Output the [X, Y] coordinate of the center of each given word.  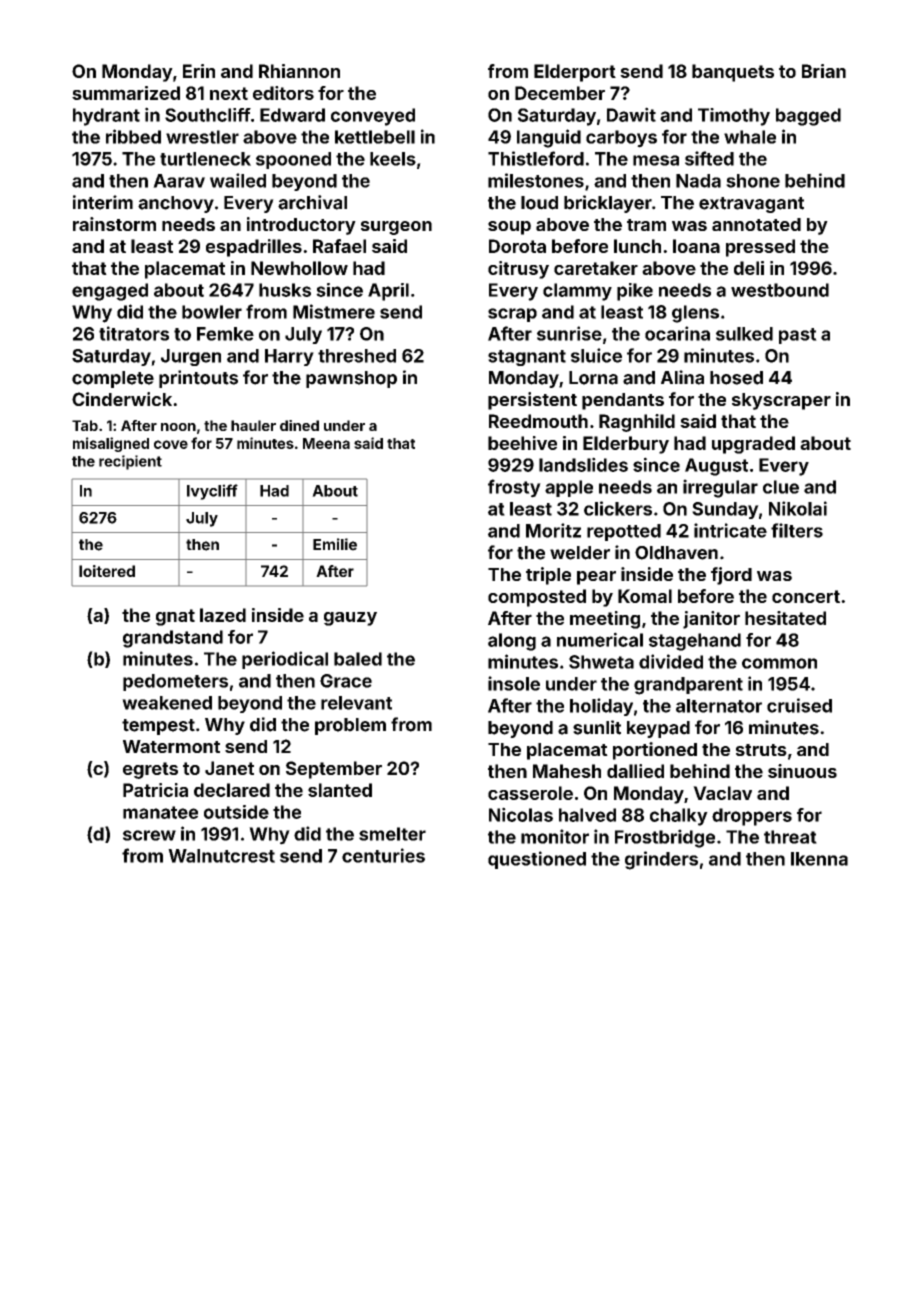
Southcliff [208, 115]
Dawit [631, 114]
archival [312, 202]
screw [149, 835]
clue [781, 487]
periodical [285, 660]
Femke [225, 334]
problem [350, 726]
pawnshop [351, 379]
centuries [383, 855]
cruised [799, 705]
